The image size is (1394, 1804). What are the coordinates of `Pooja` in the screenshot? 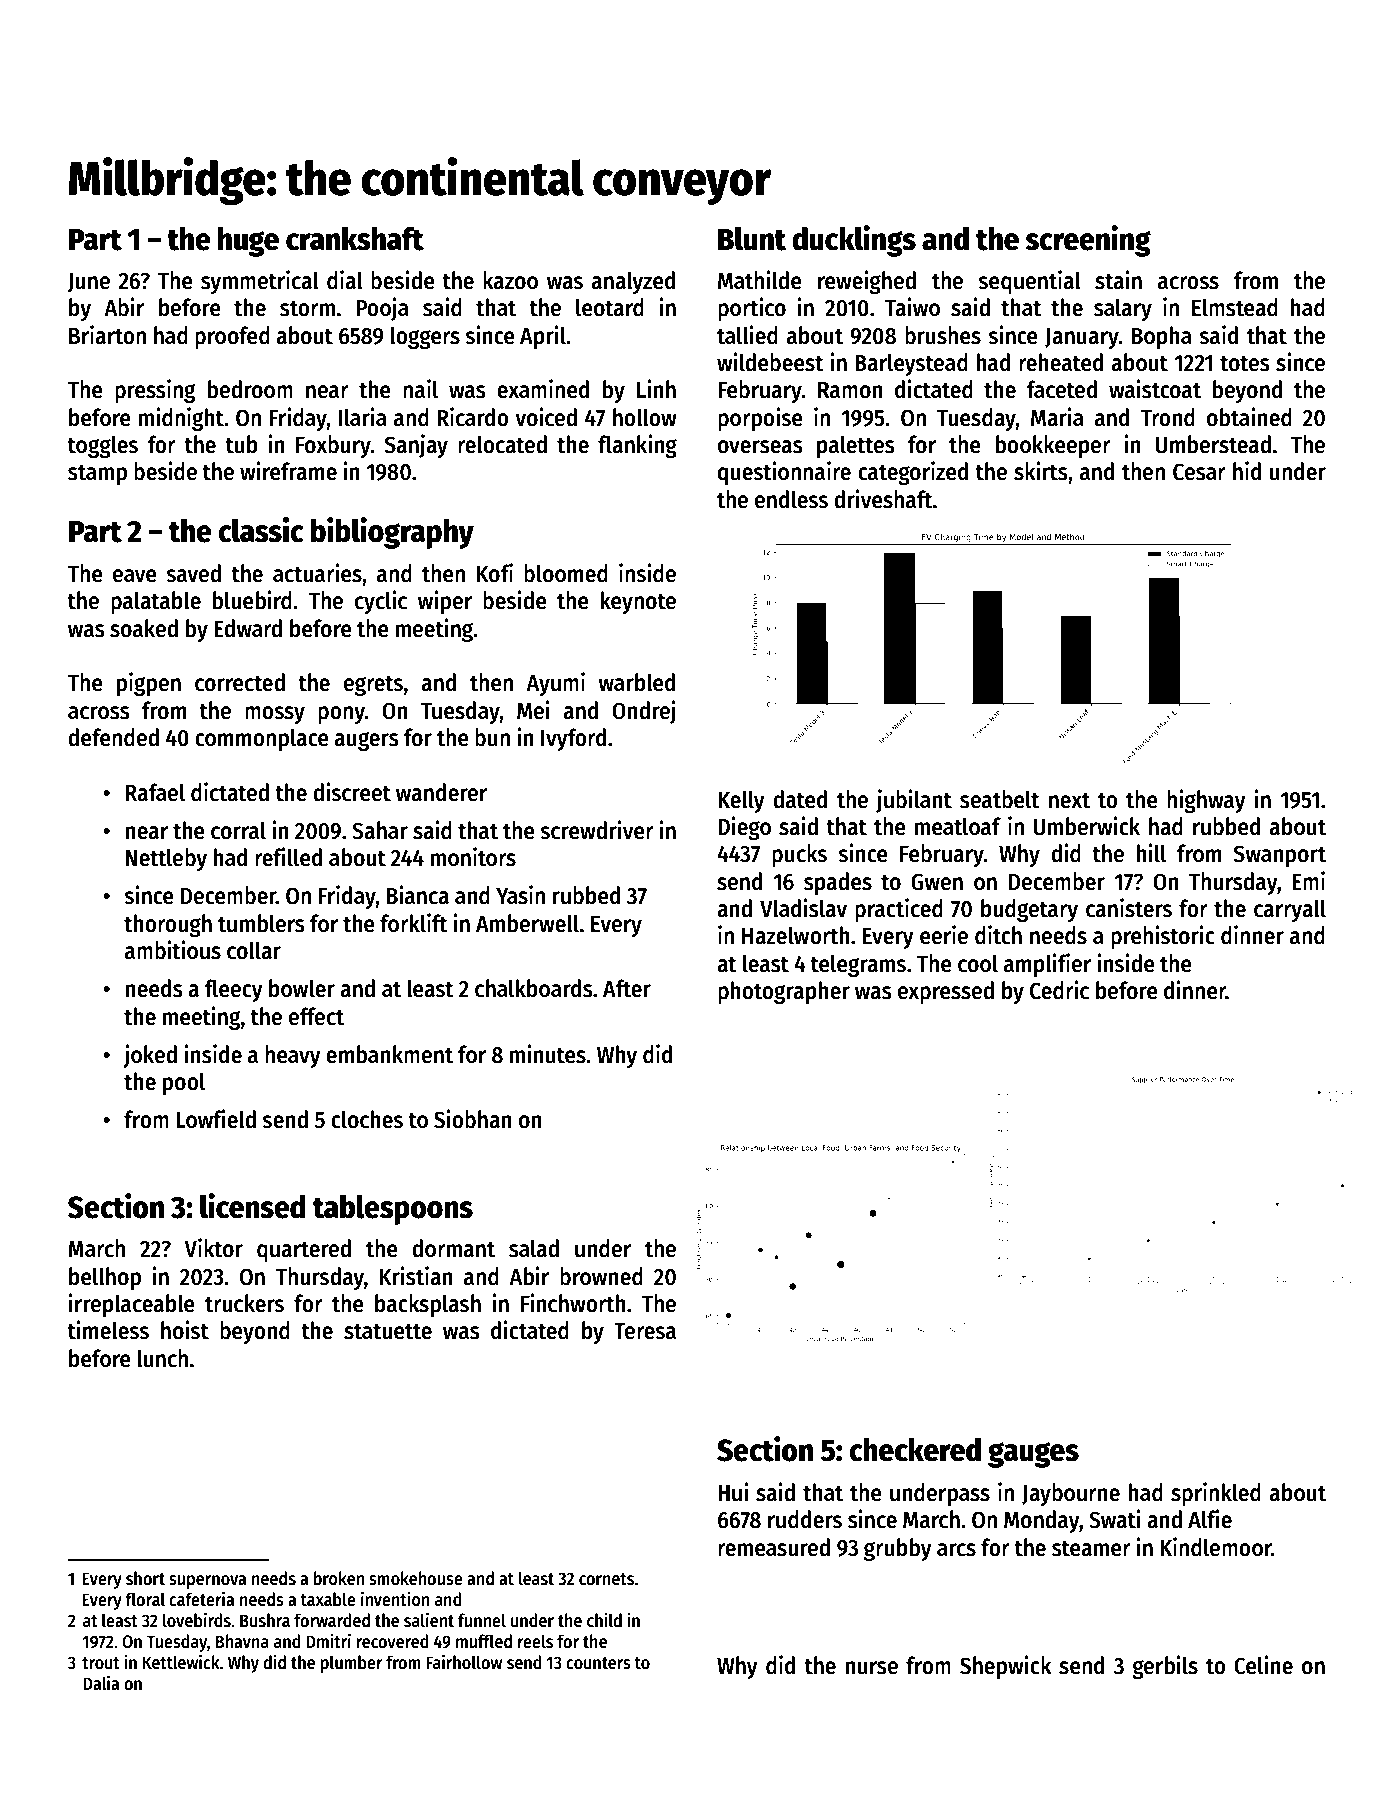 It's located at (382, 309).
